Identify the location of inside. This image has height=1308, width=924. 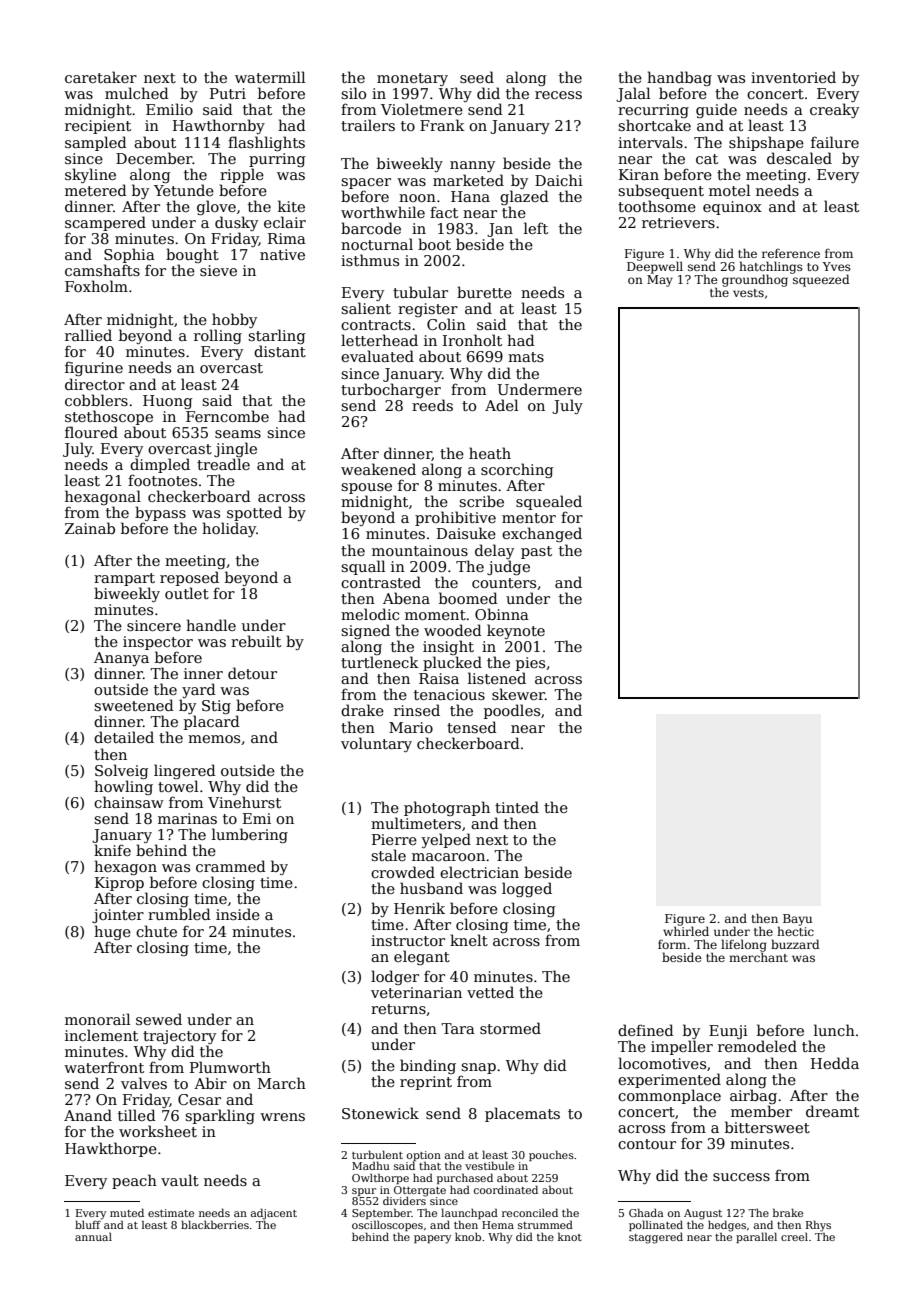
(238, 914).
